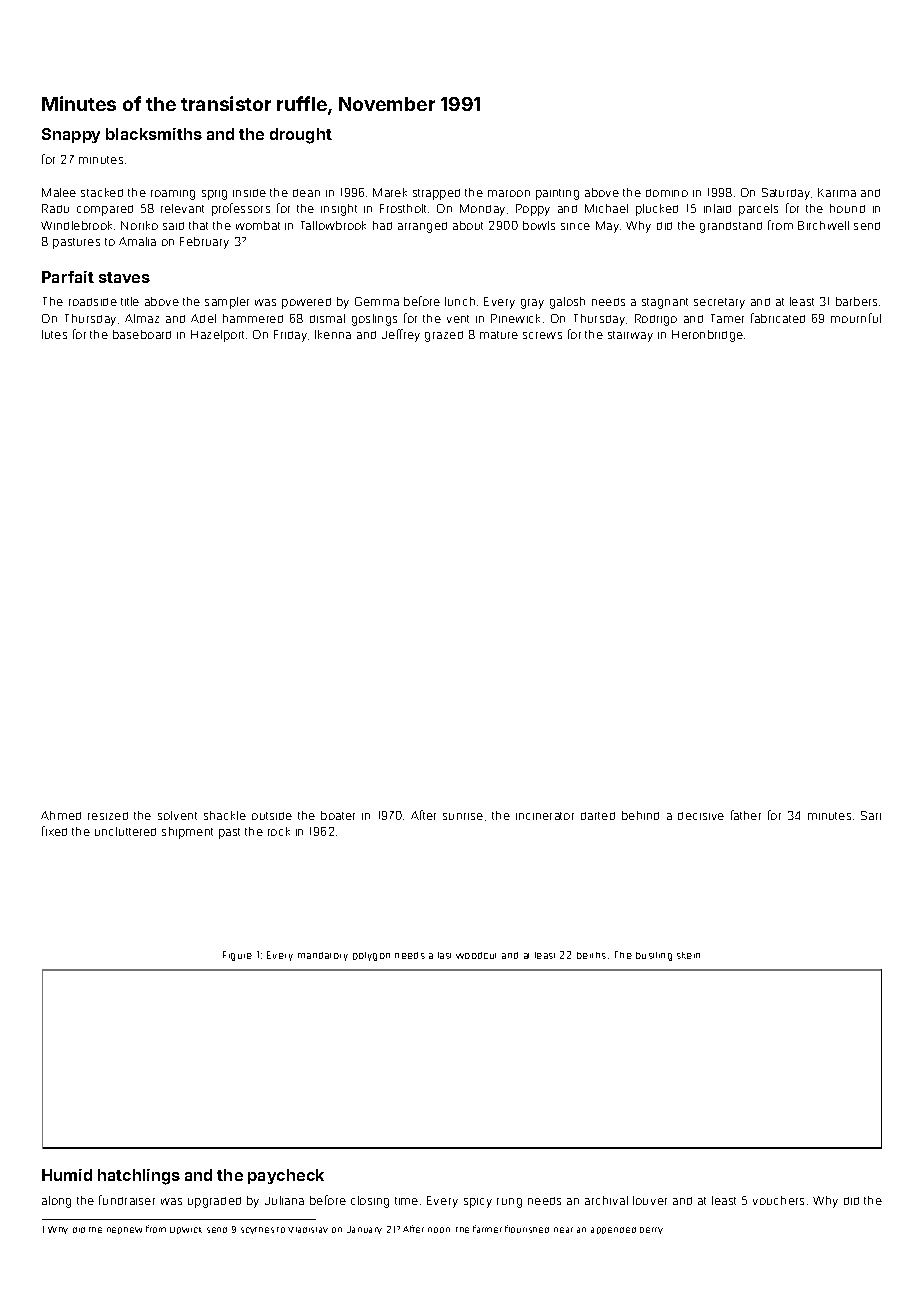 The height and width of the screenshot is (1308, 924). I want to click on incinerator, so click(545, 816).
